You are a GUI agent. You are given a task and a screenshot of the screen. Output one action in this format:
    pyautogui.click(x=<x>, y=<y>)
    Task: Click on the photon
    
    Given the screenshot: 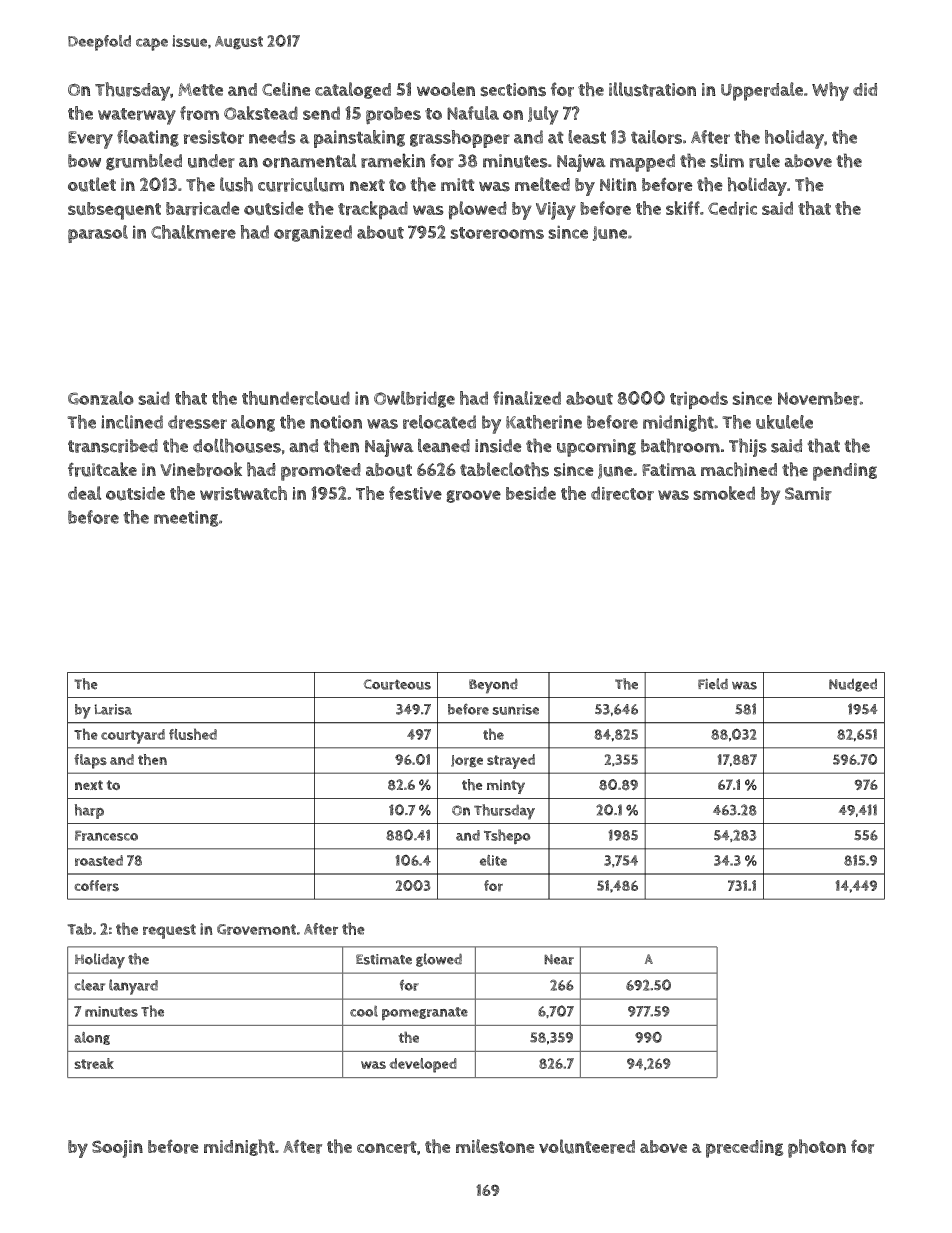 What is the action you would take?
    pyautogui.click(x=817, y=1148)
